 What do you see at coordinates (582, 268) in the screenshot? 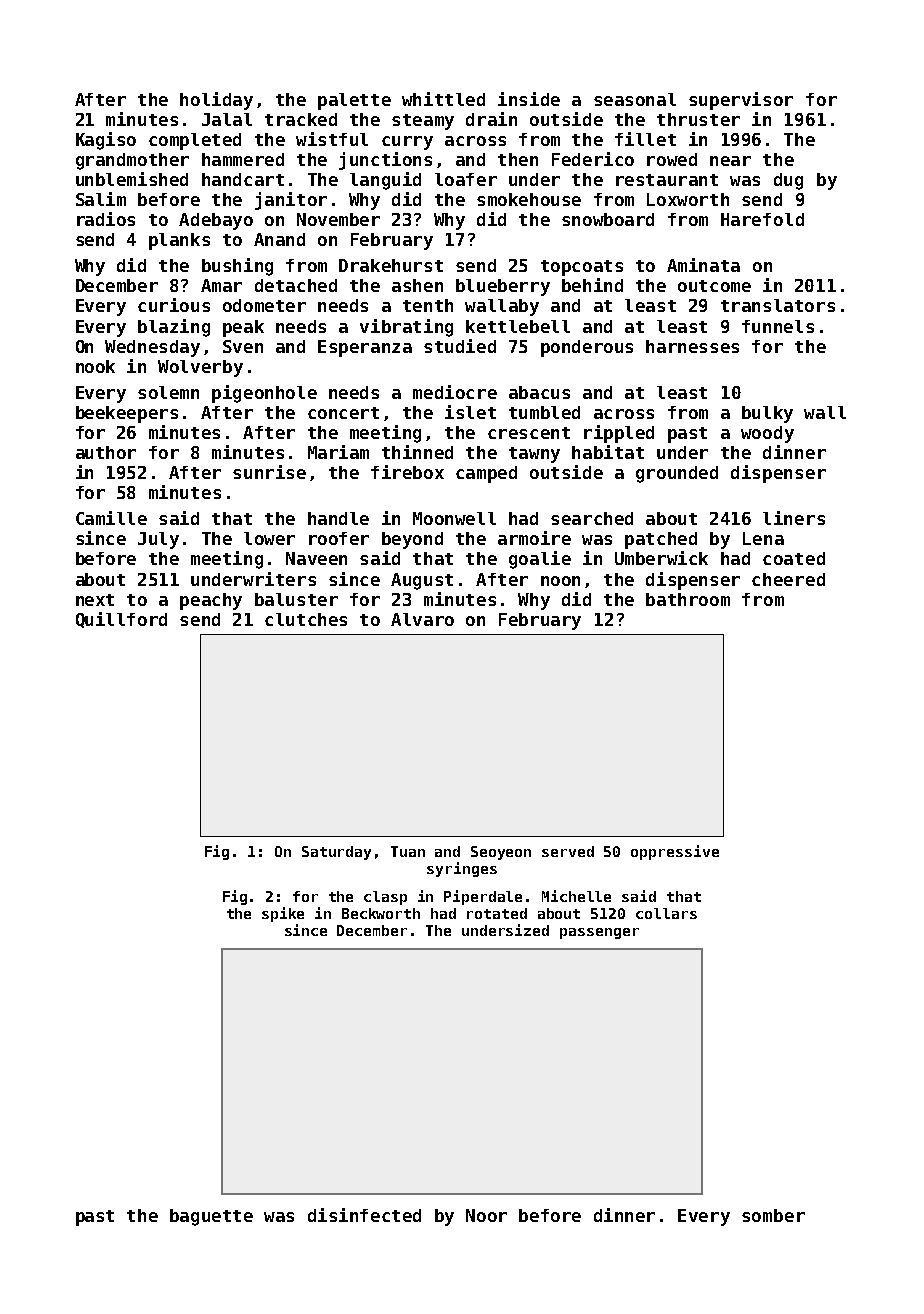
I see `topcoats` at bounding box center [582, 268].
